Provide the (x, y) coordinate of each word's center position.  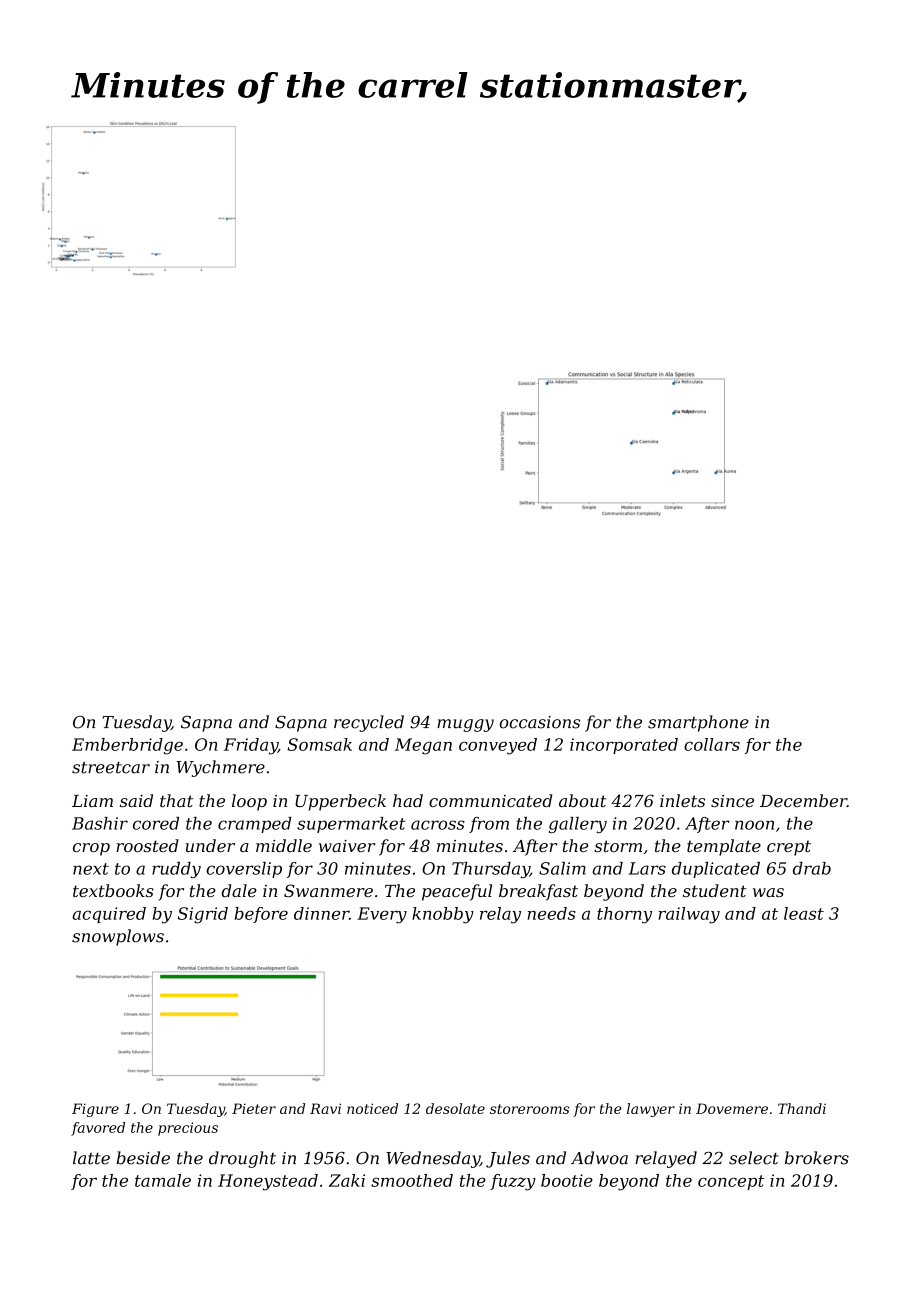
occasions (540, 722)
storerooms (529, 1109)
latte (91, 1158)
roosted (147, 845)
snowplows (118, 937)
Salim (562, 868)
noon (754, 825)
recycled (369, 723)
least (804, 913)
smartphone (698, 723)
